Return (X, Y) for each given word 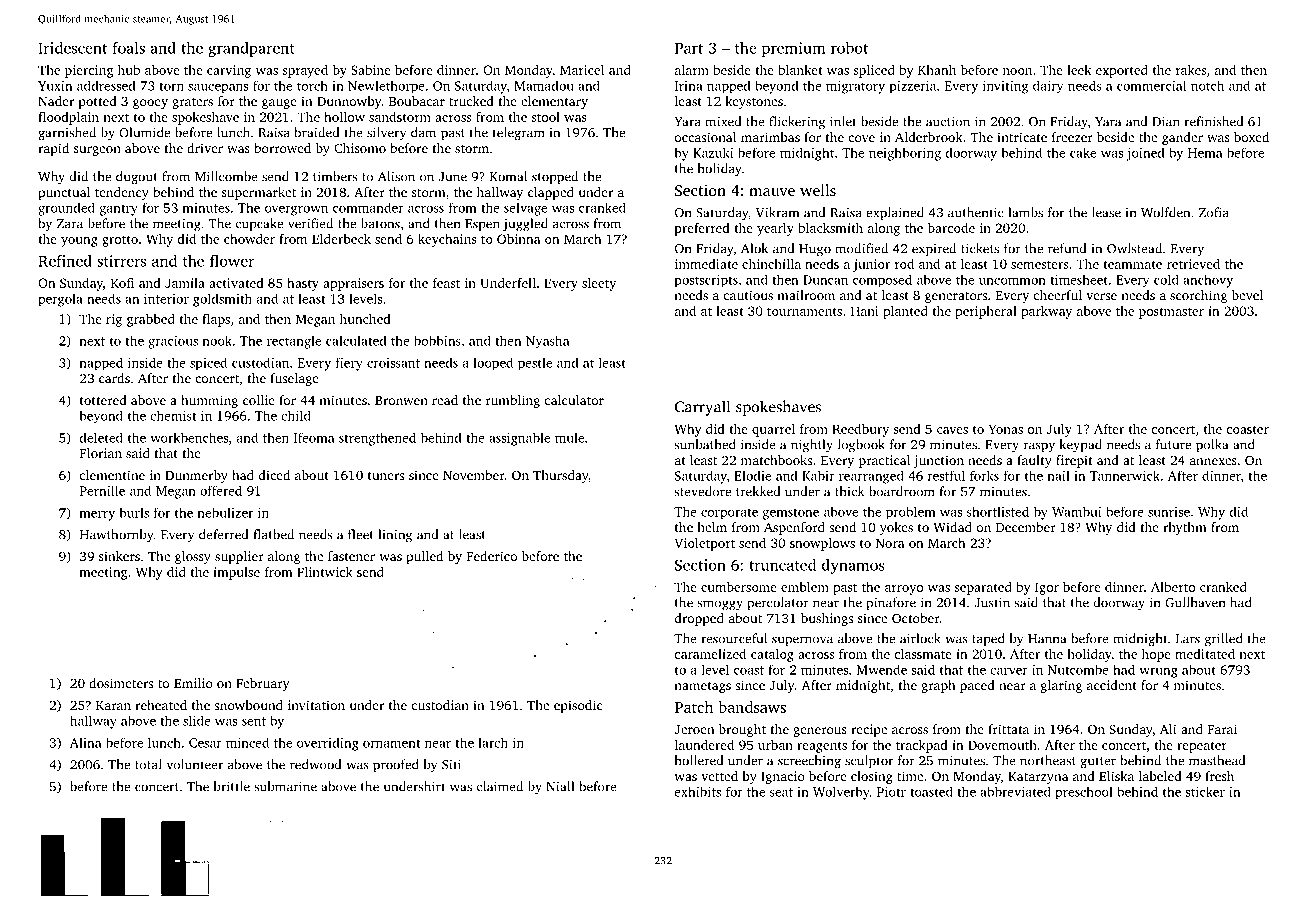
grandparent (251, 49)
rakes (1191, 70)
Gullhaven (1195, 602)
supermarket (259, 193)
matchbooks (776, 460)
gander (1182, 138)
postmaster (1171, 313)
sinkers (119, 556)
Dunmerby (196, 476)
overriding (328, 744)
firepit (1074, 461)
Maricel (582, 70)
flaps (216, 320)
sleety (599, 284)
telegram (518, 134)
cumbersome (739, 587)
